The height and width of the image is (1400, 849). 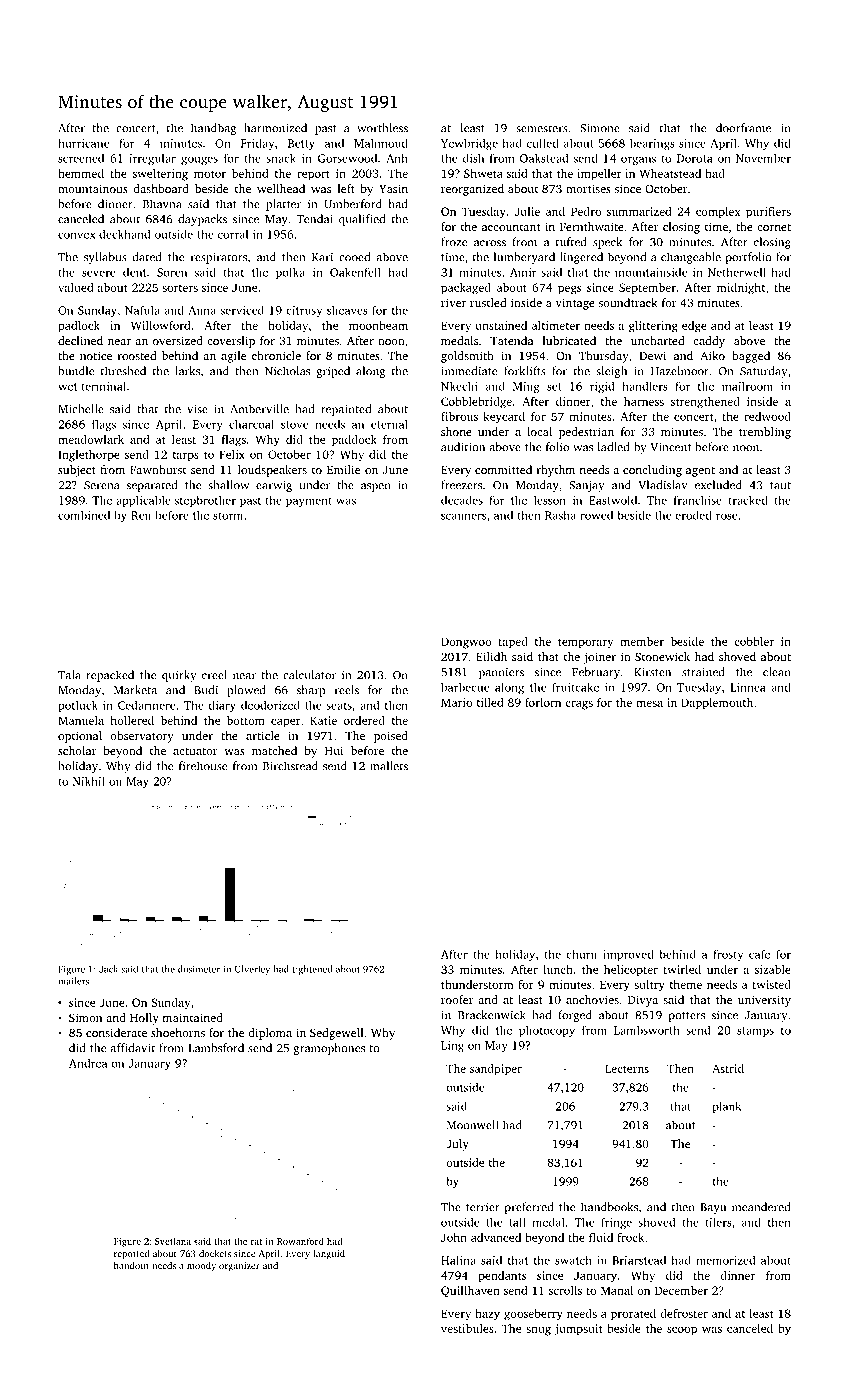 What do you see at coordinates (671, 447) in the image?
I see `Vincent` at bounding box center [671, 447].
